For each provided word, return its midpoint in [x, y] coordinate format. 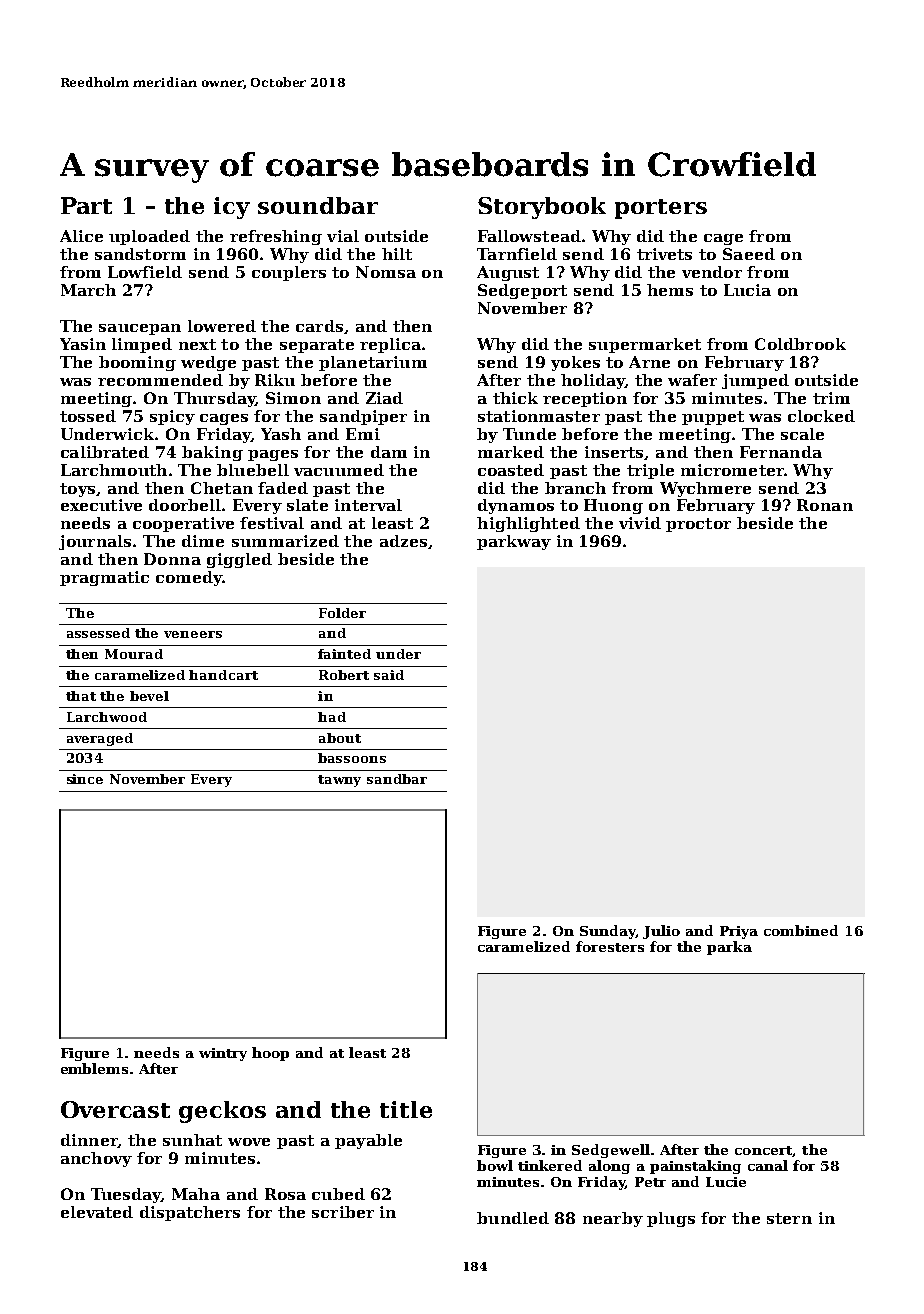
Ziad [384, 398]
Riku [275, 380]
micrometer [732, 470]
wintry [223, 1054]
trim [831, 398]
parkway [514, 542]
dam [389, 452]
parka [729, 948]
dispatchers [190, 1213]
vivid [640, 523]
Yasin [83, 344]
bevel [149, 696]
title [406, 1109]
